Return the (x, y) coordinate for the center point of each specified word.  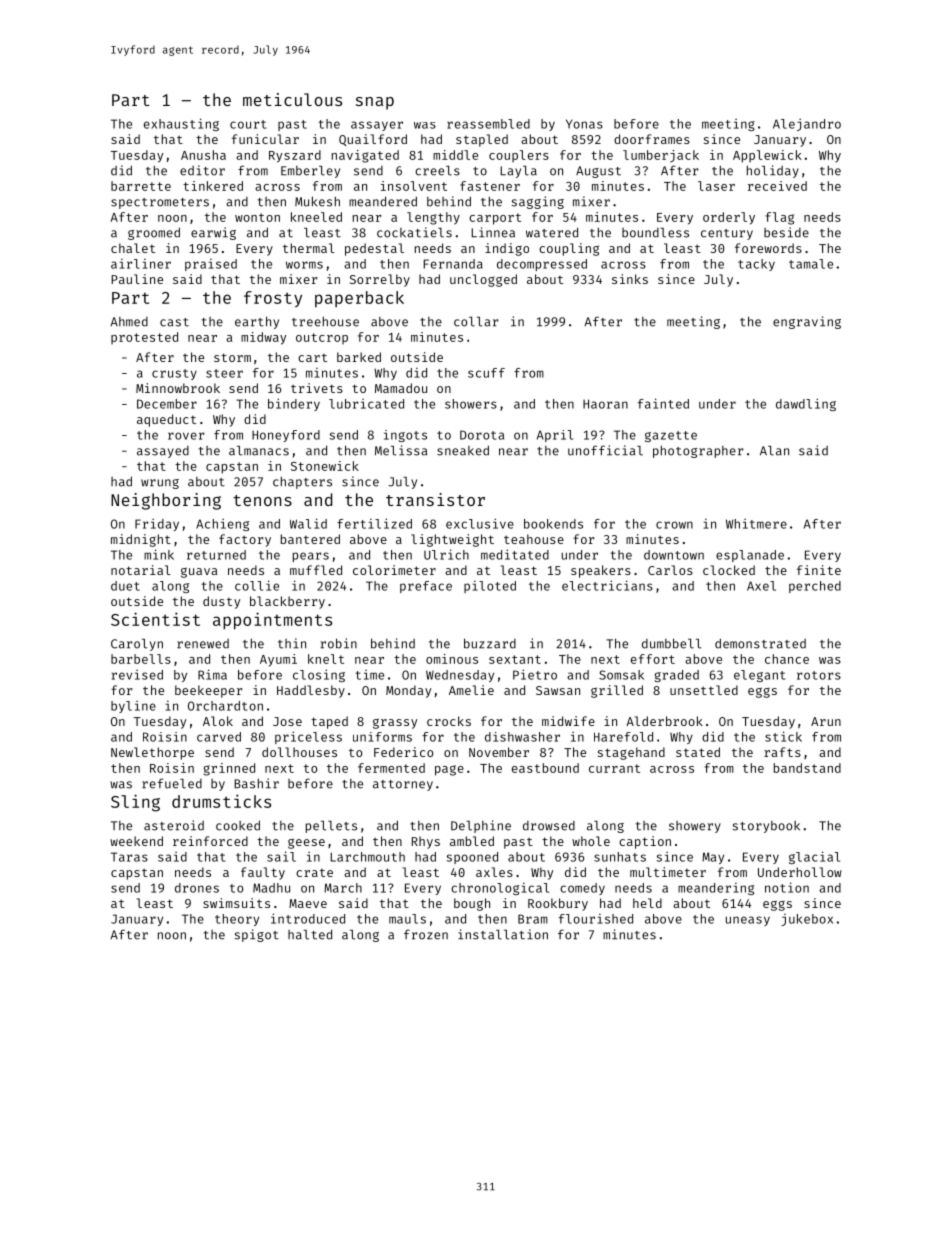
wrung (160, 484)
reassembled (488, 124)
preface (426, 587)
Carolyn (137, 645)
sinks (630, 279)
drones (197, 888)
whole (591, 841)
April (555, 436)
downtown (674, 555)
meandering (716, 889)
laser (716, 186)
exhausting (181, 124)
